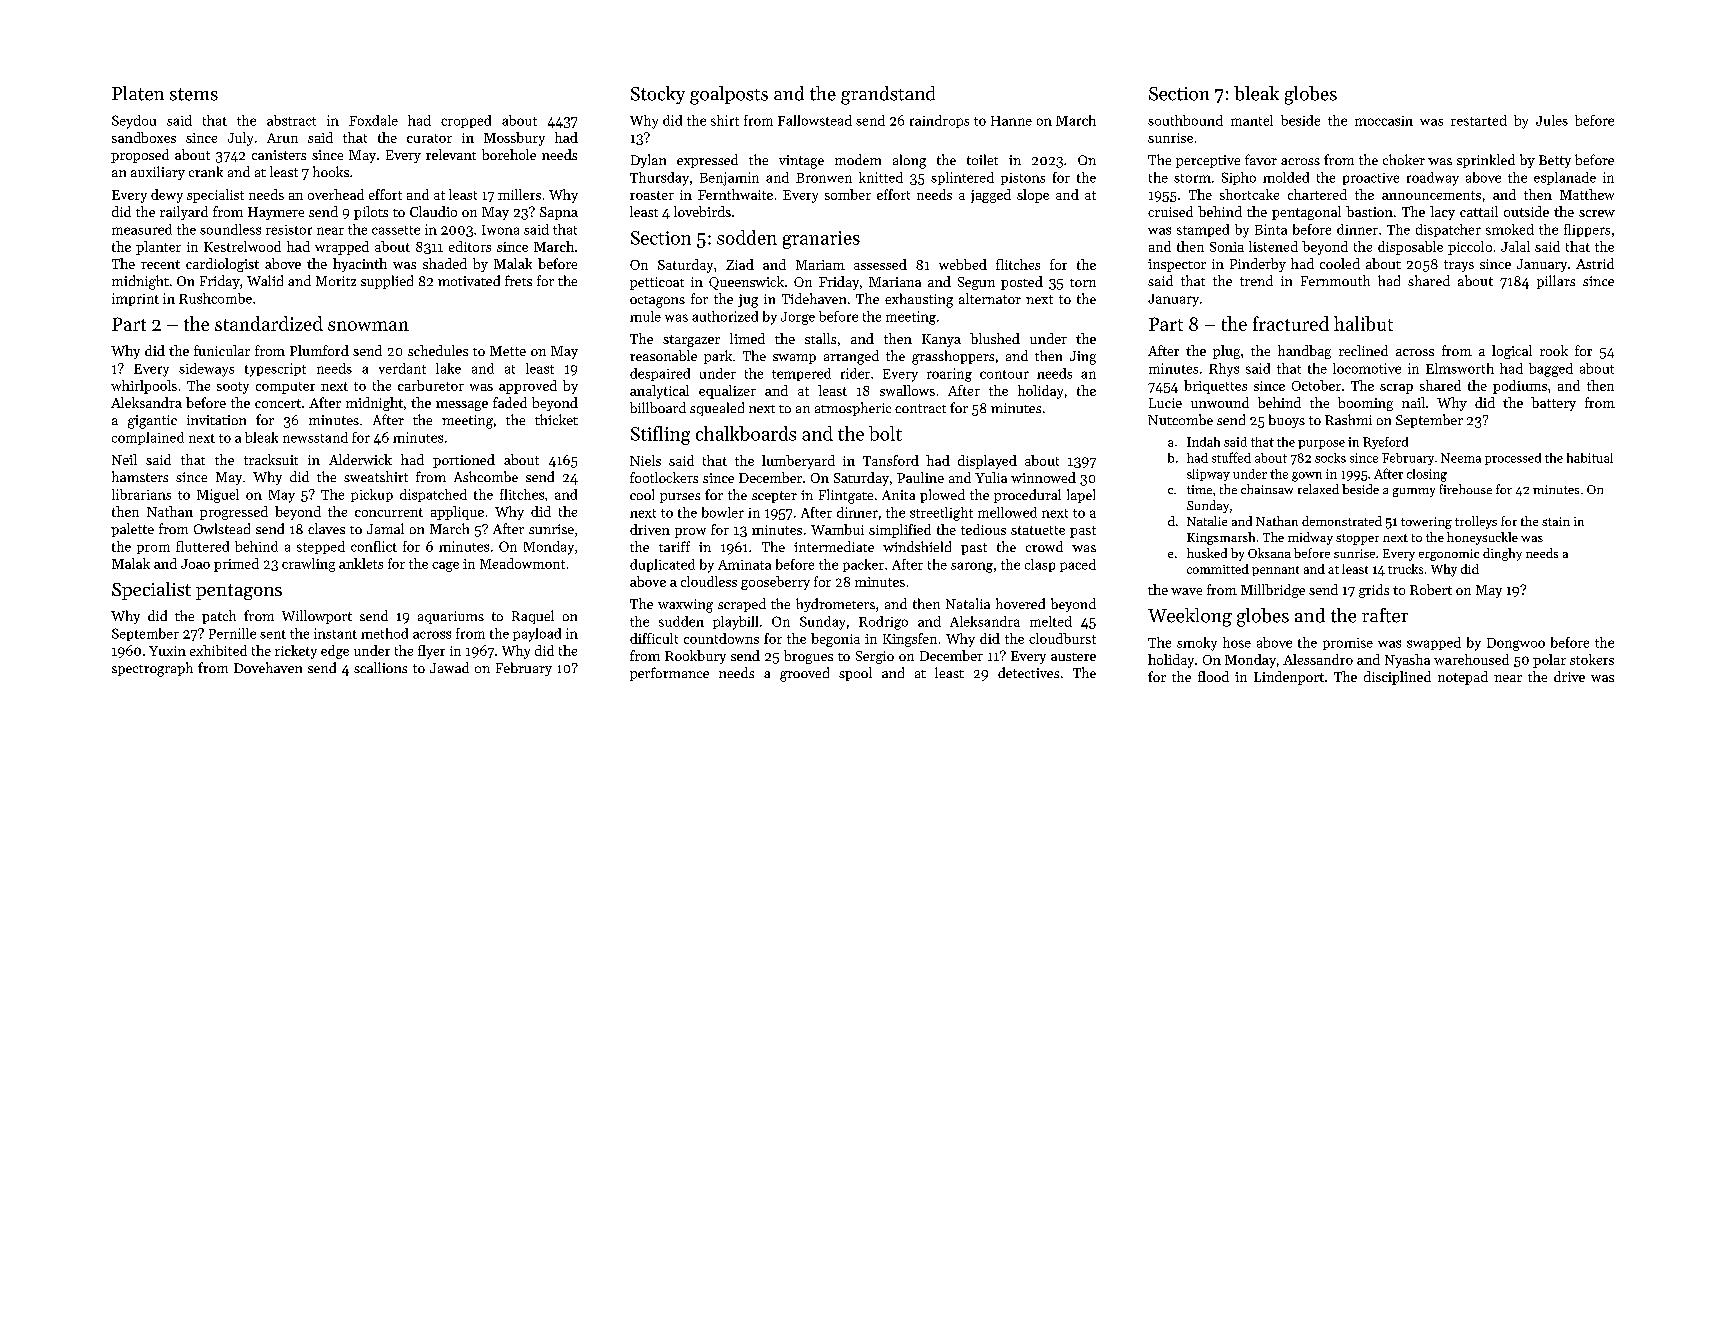 The image size is (1726, 1334). I want to click on invitation, so click(216, 420).
